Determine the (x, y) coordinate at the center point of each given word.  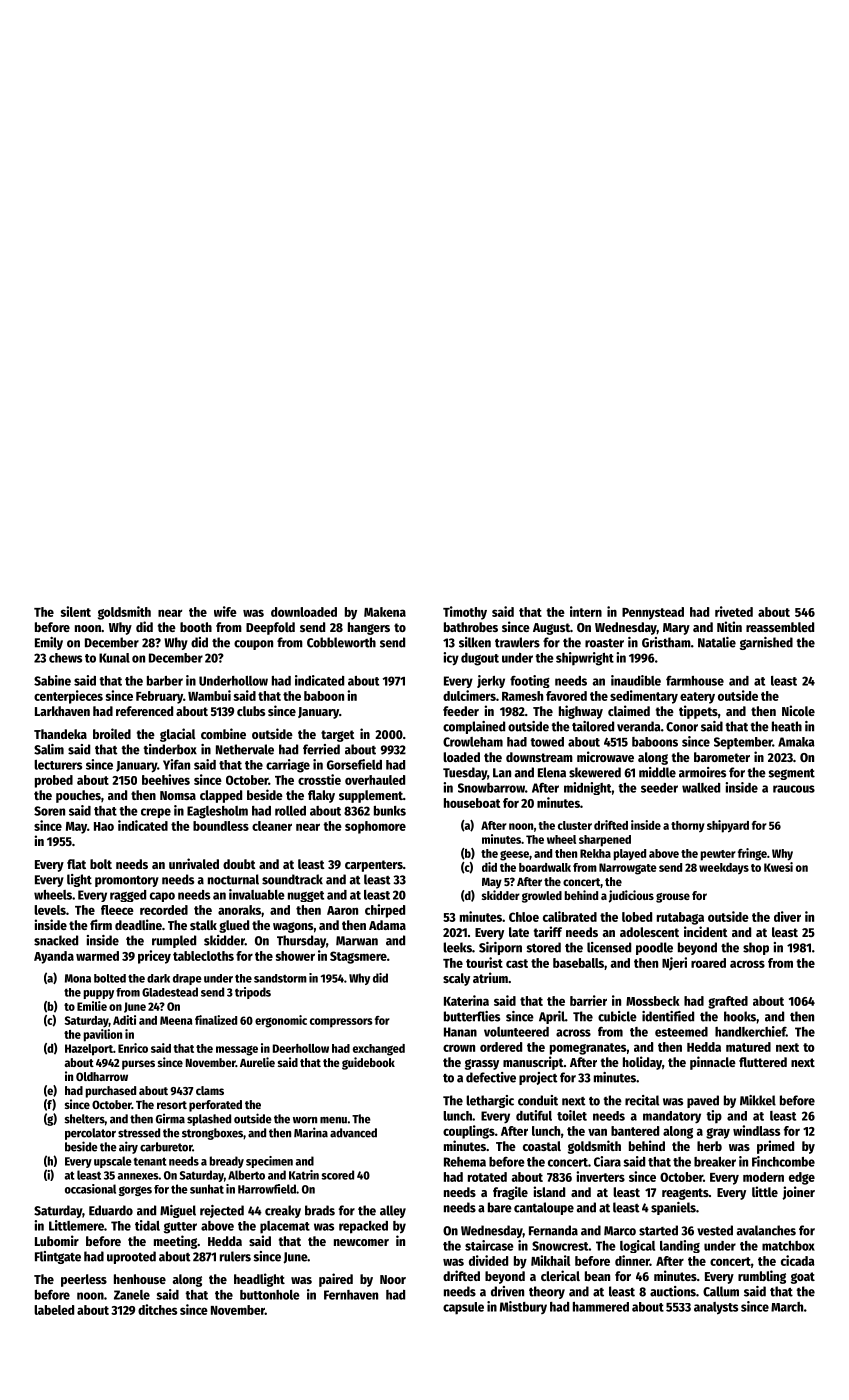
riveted (734, 611)
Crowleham (473, 742)
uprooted (131, 1257)
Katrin (304, 1175)
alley (393, 1211)
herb (709, 1146)
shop (756, 948)
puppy (99, 994)
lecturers (58, 765)
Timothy (465, 613)
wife (225, 611)
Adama (387, 925)
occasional (90, 1189)
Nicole (798, 710)
